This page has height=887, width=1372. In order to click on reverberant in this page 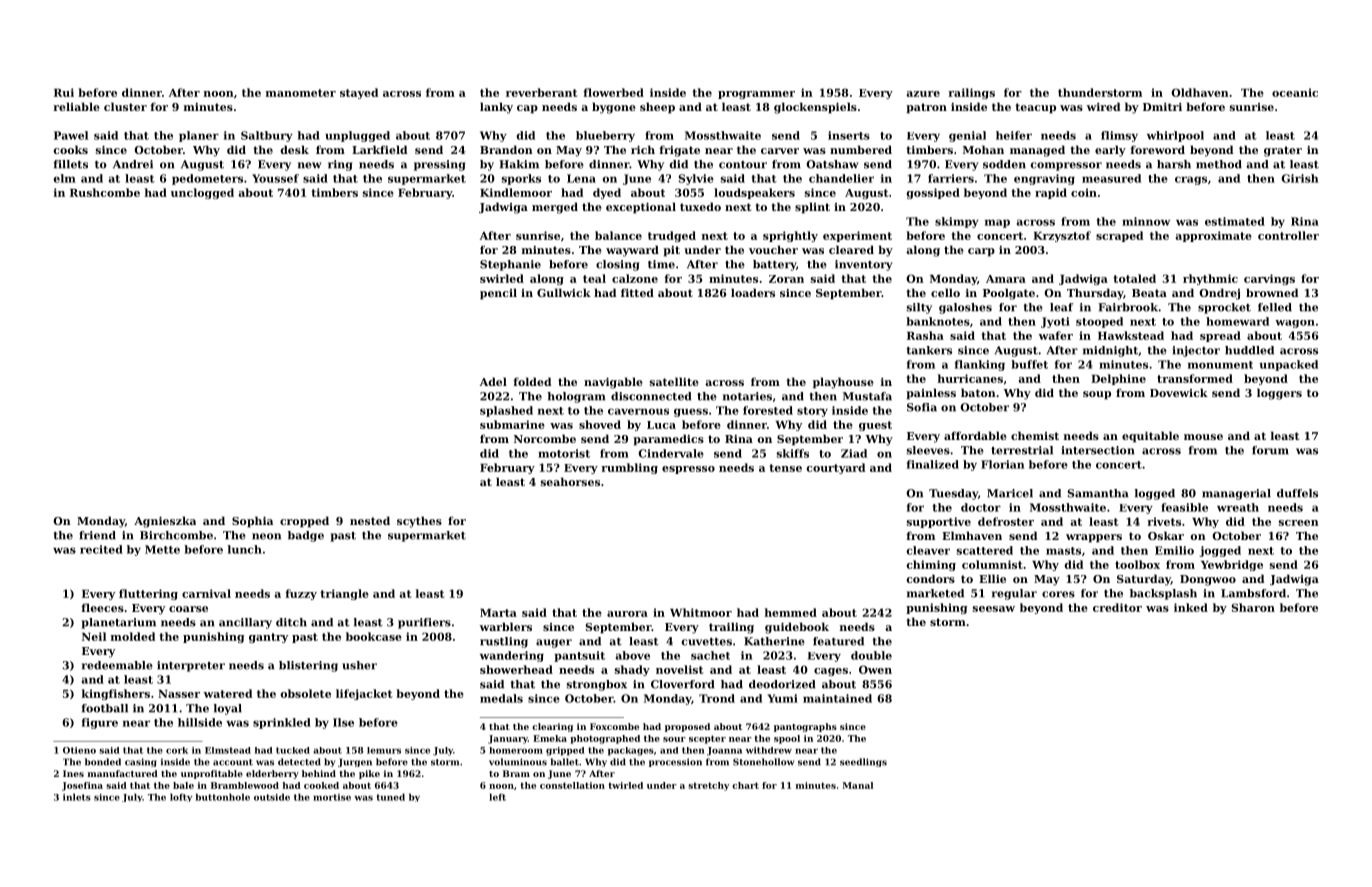, I will do `click(542, 92)`.
